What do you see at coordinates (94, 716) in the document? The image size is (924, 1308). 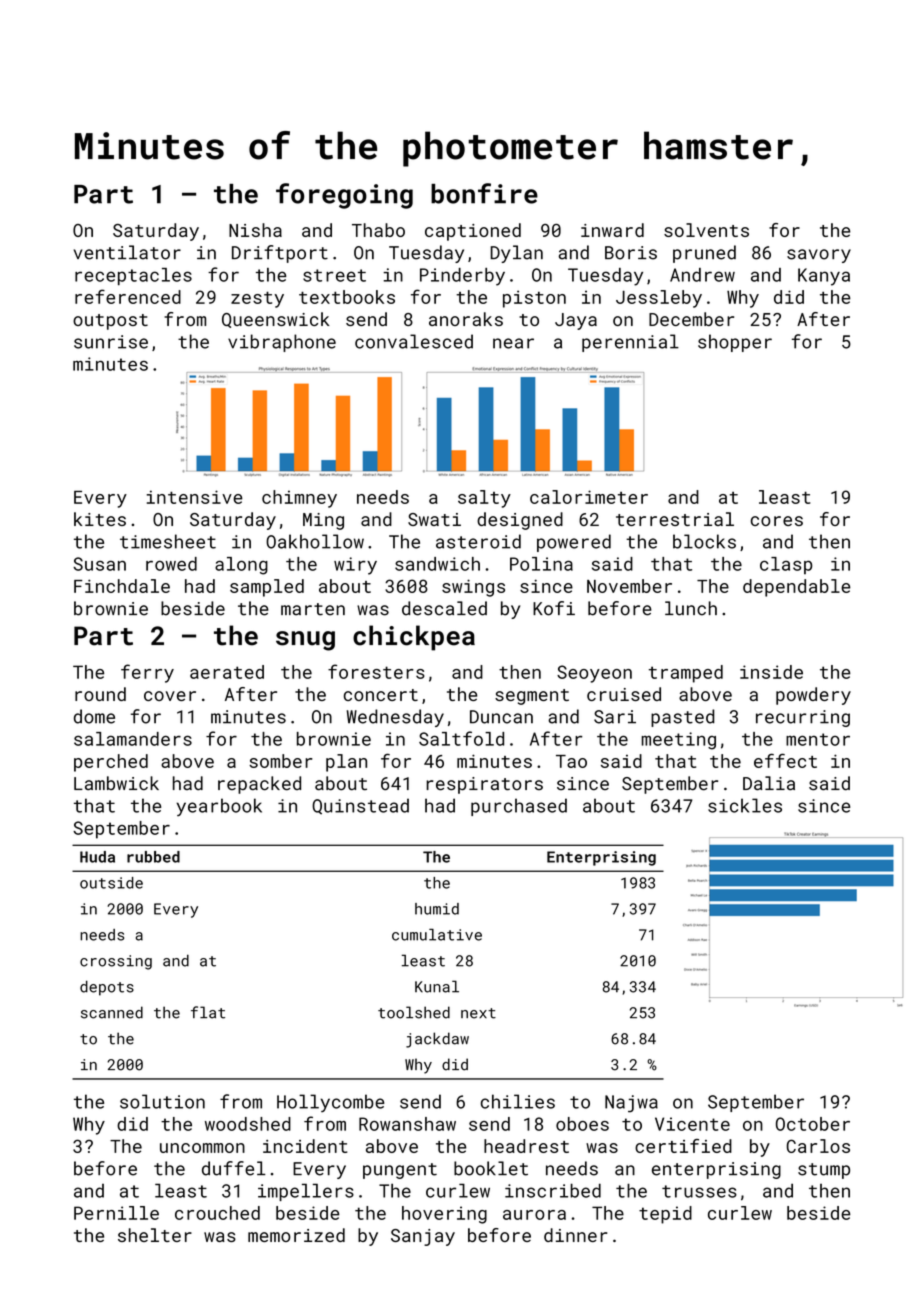 I see `dome` at bounding box center [94, 716].
